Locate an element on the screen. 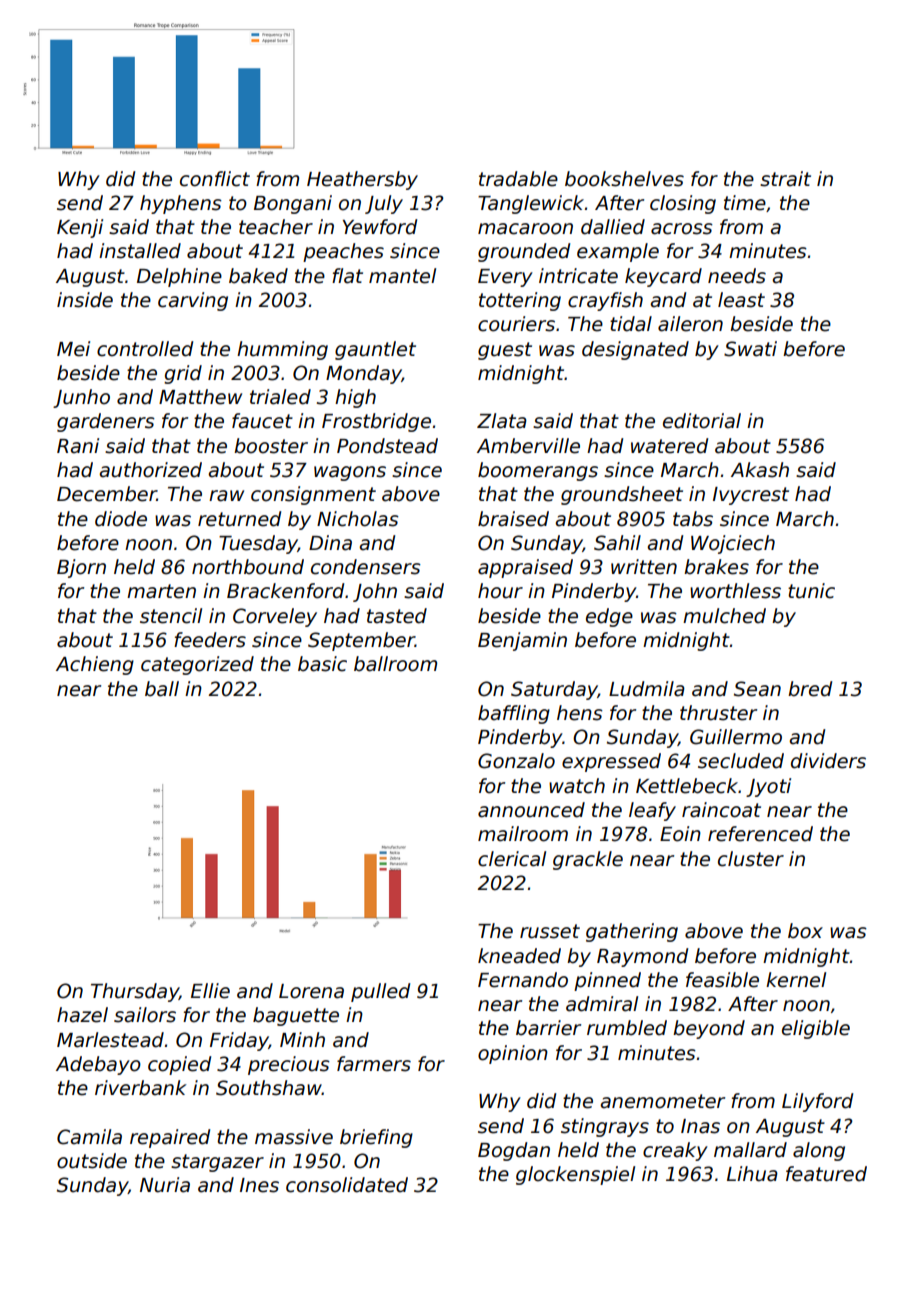  baked is located at coordinates (258, 276).
